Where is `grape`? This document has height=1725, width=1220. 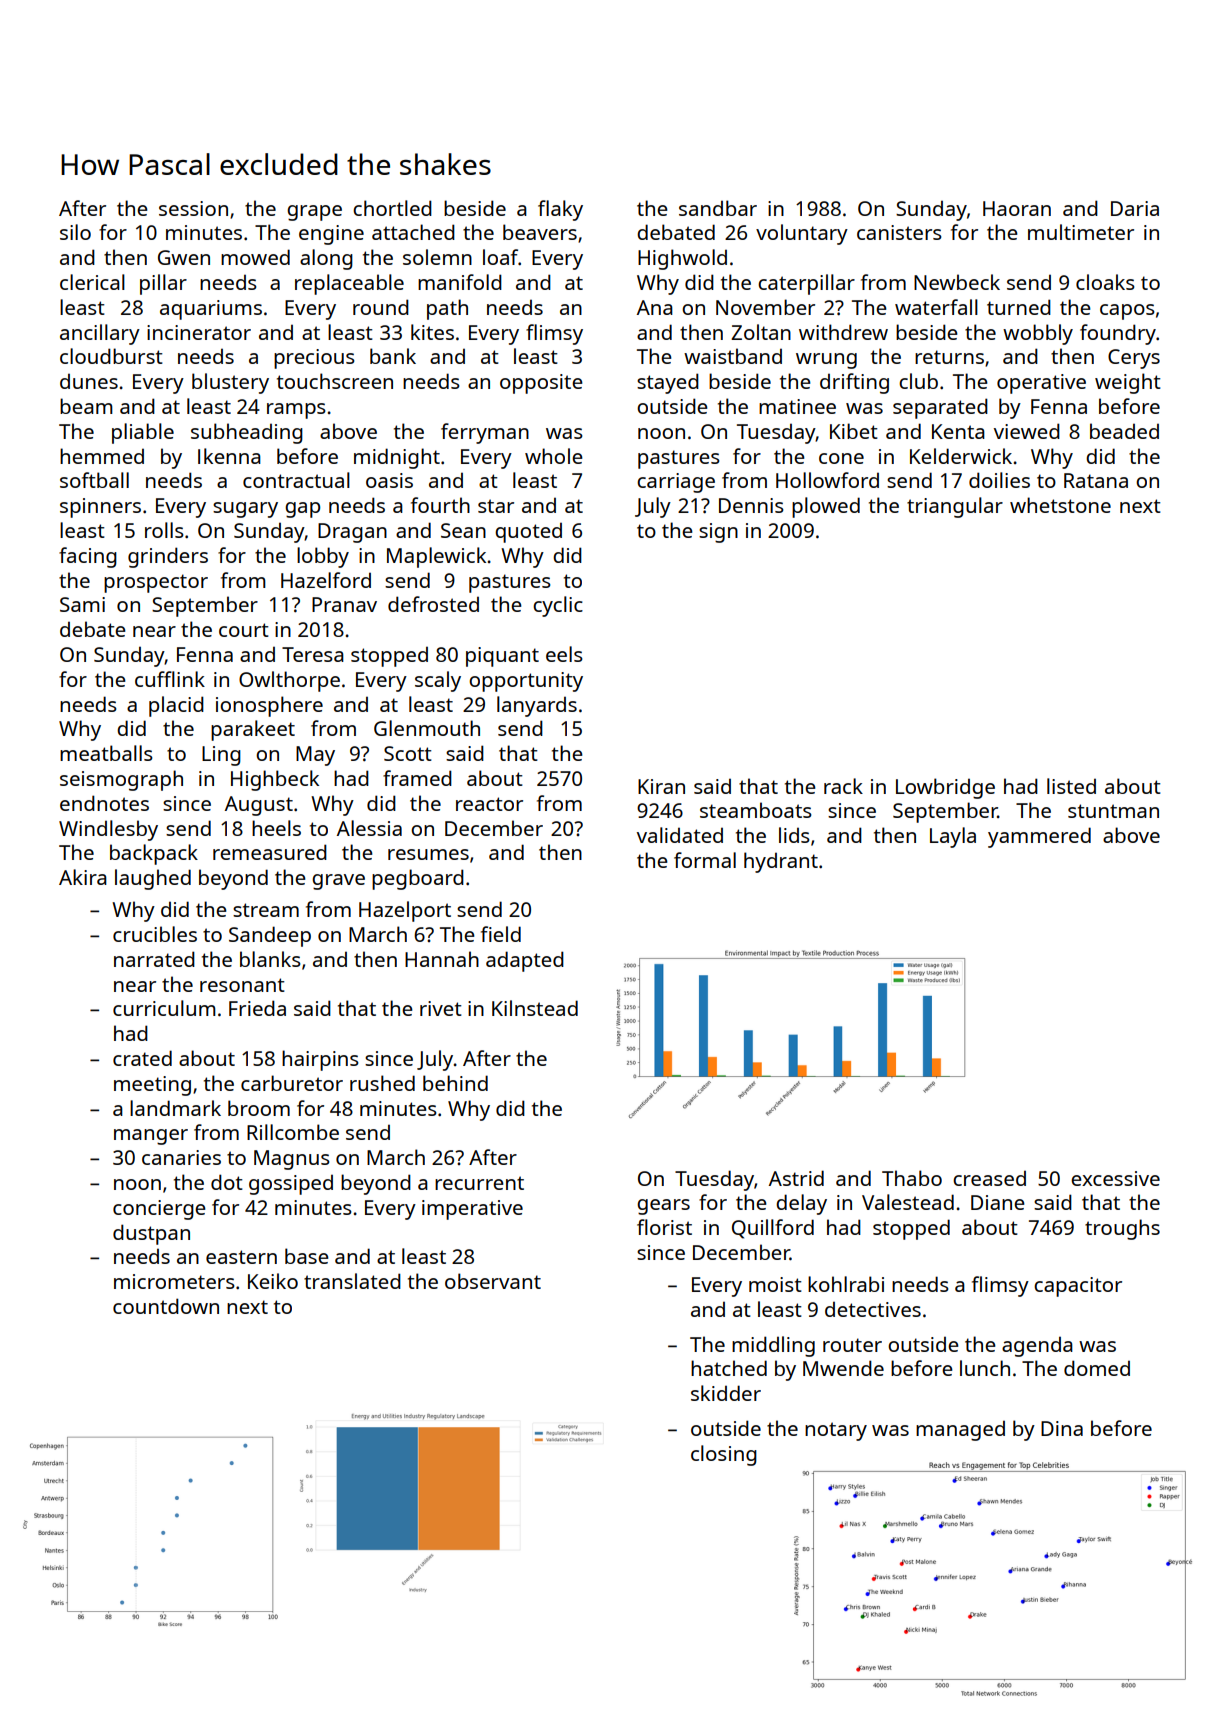
grape is located at coordinates (314, 213).
